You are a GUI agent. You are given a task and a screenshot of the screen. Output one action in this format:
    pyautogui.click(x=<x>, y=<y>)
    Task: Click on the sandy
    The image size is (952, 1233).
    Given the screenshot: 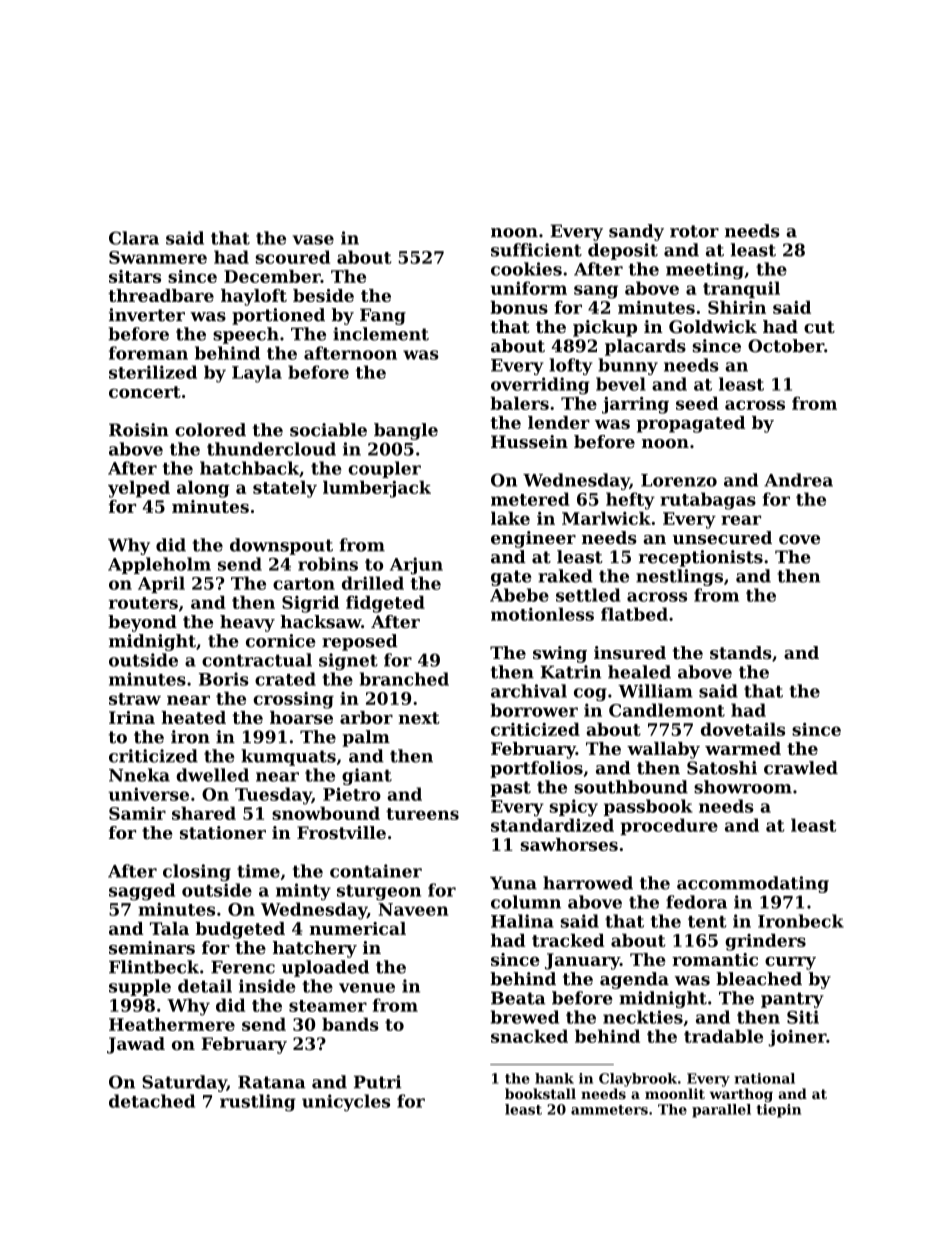 What is the action you would take?
    pyautogui.click(x=636, y=232)
